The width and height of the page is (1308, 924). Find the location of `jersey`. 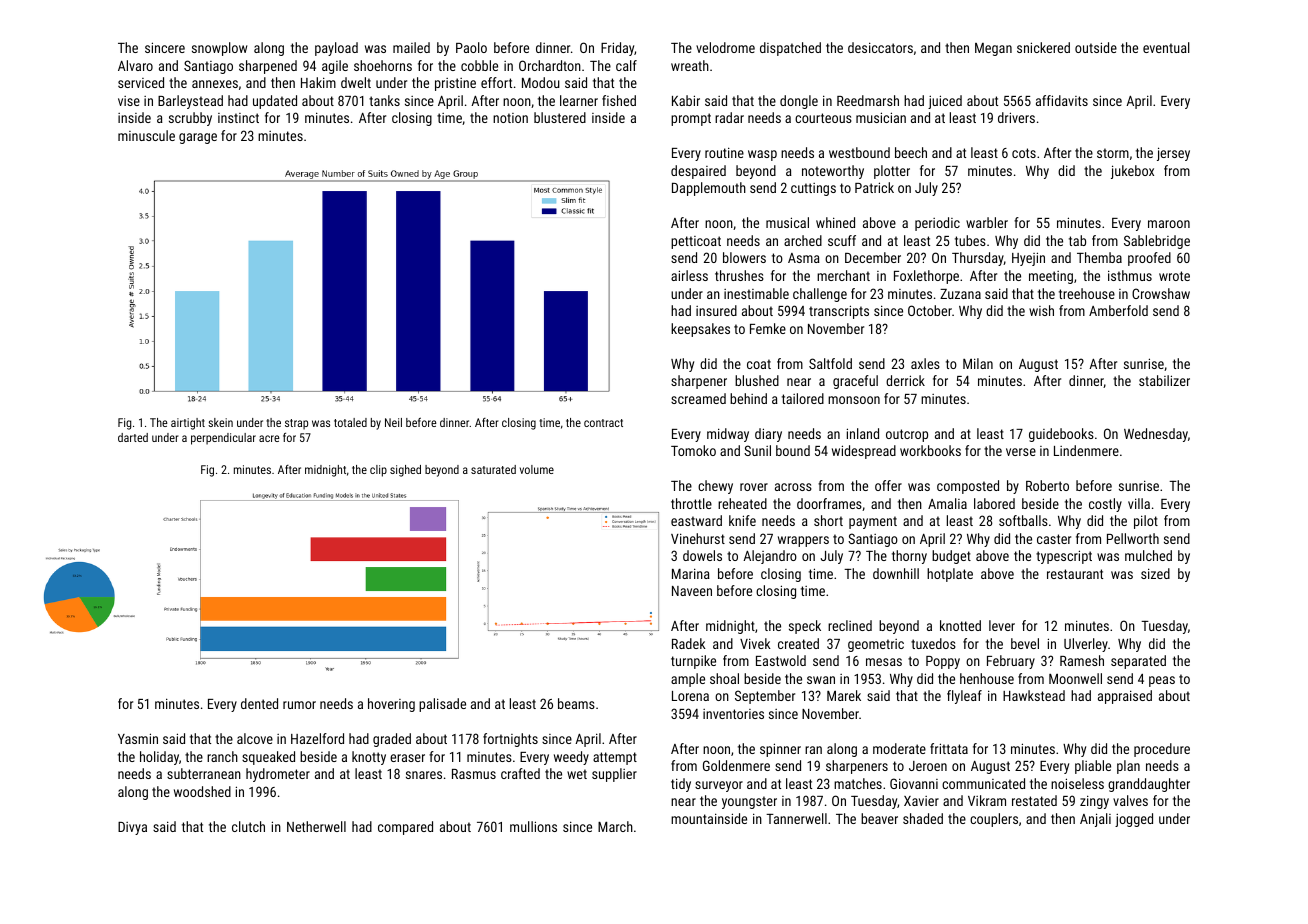

jersey is located at coordinates (1173, 154).
